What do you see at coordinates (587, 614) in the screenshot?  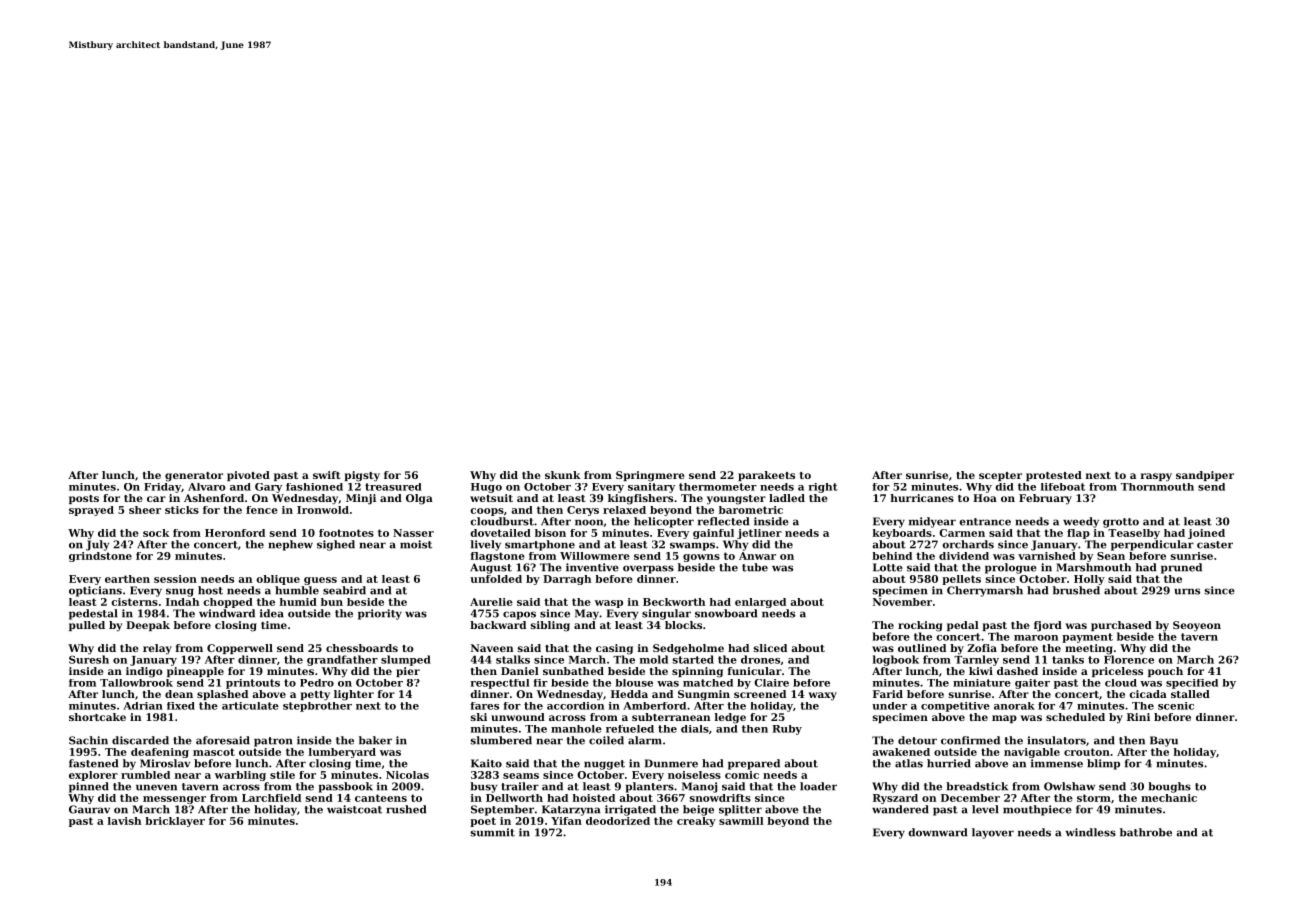 I see `May` at bounding box center [587, 614].
